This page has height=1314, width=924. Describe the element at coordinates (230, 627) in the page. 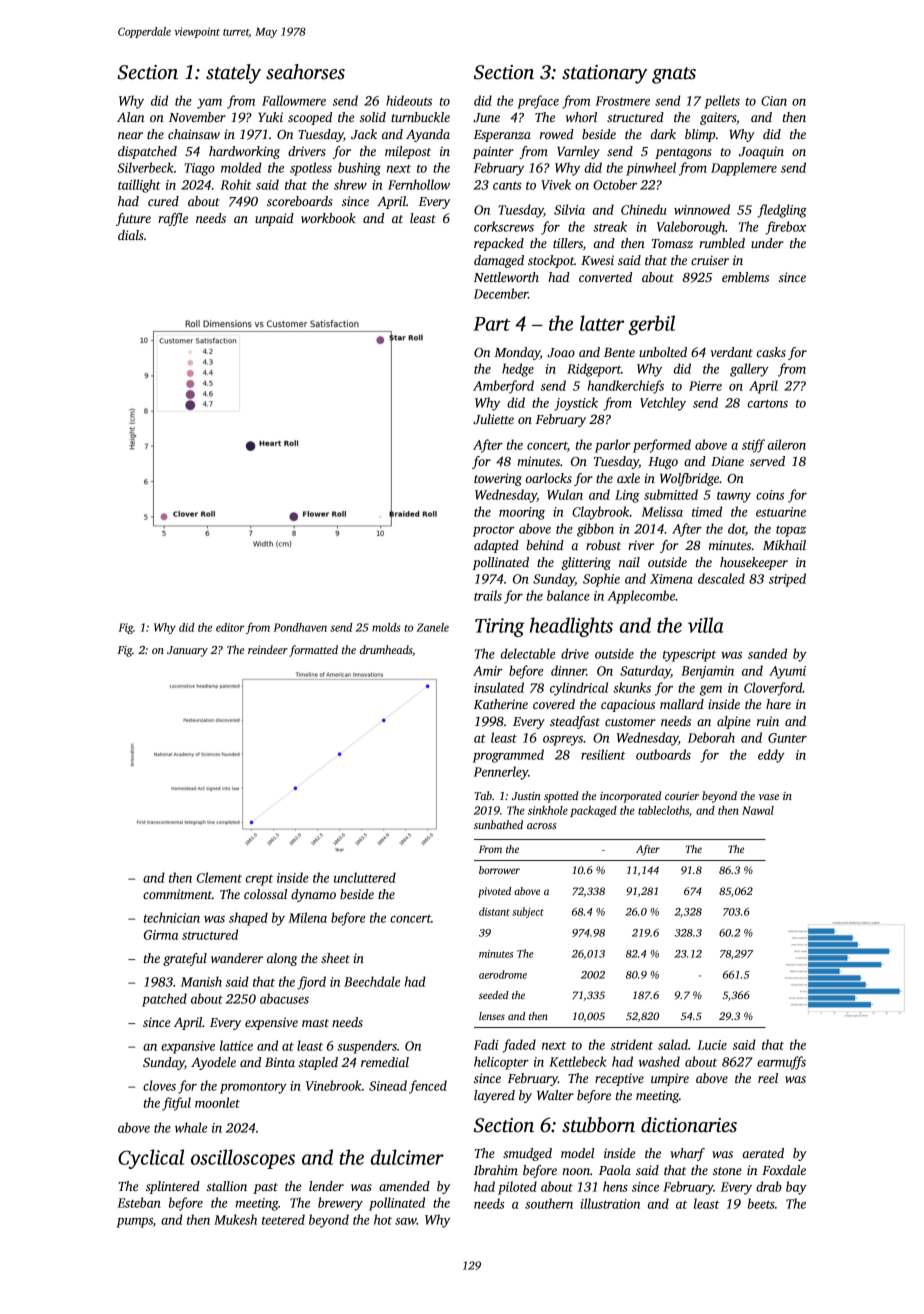

I see `editor` at that location.
